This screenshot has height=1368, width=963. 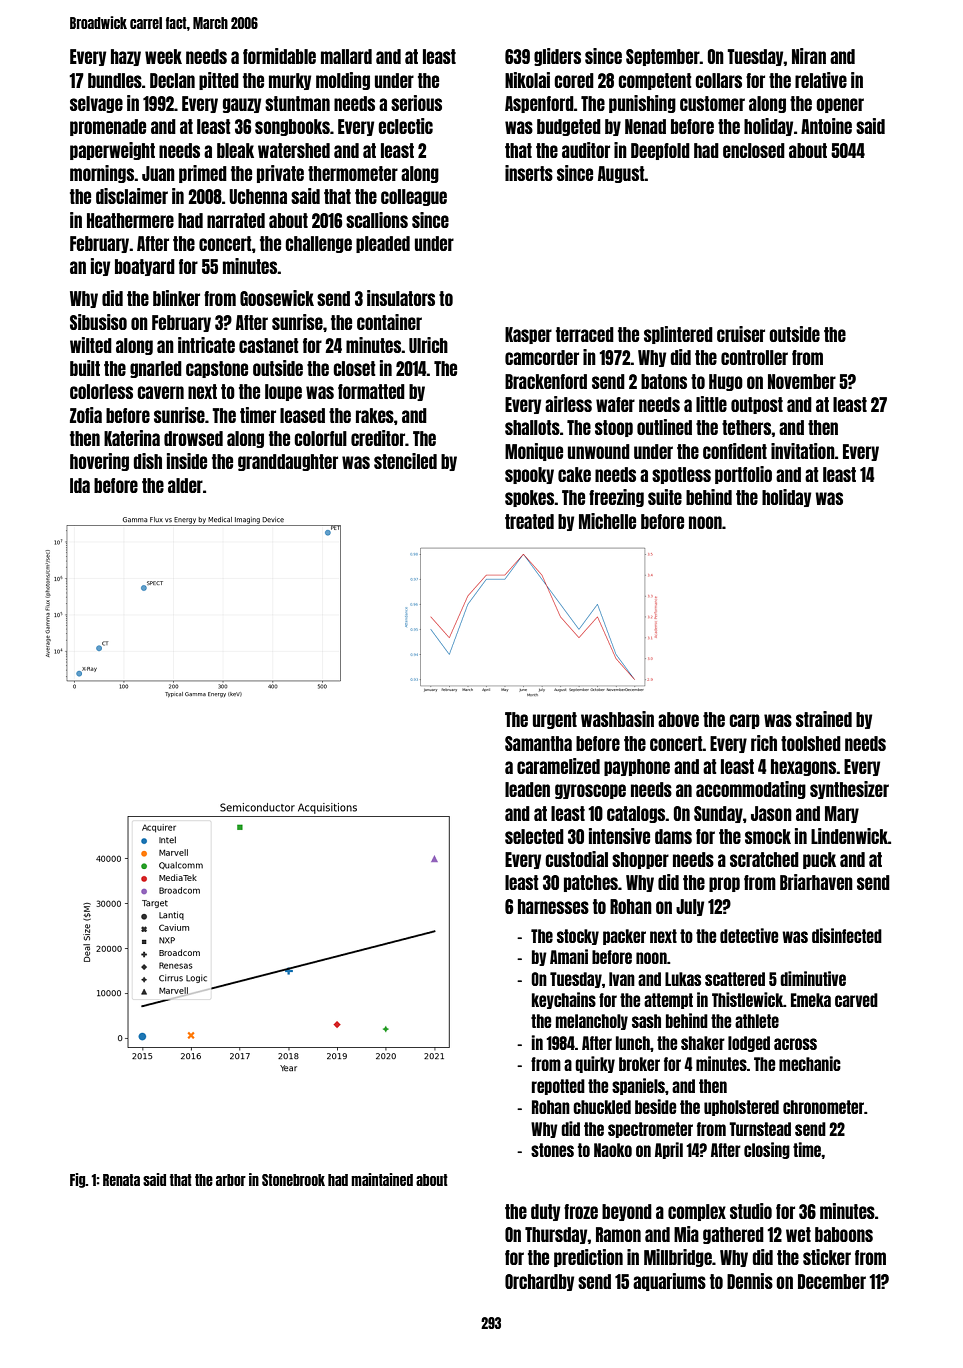 I want to click on invitation, so click(x=803, y=451).
